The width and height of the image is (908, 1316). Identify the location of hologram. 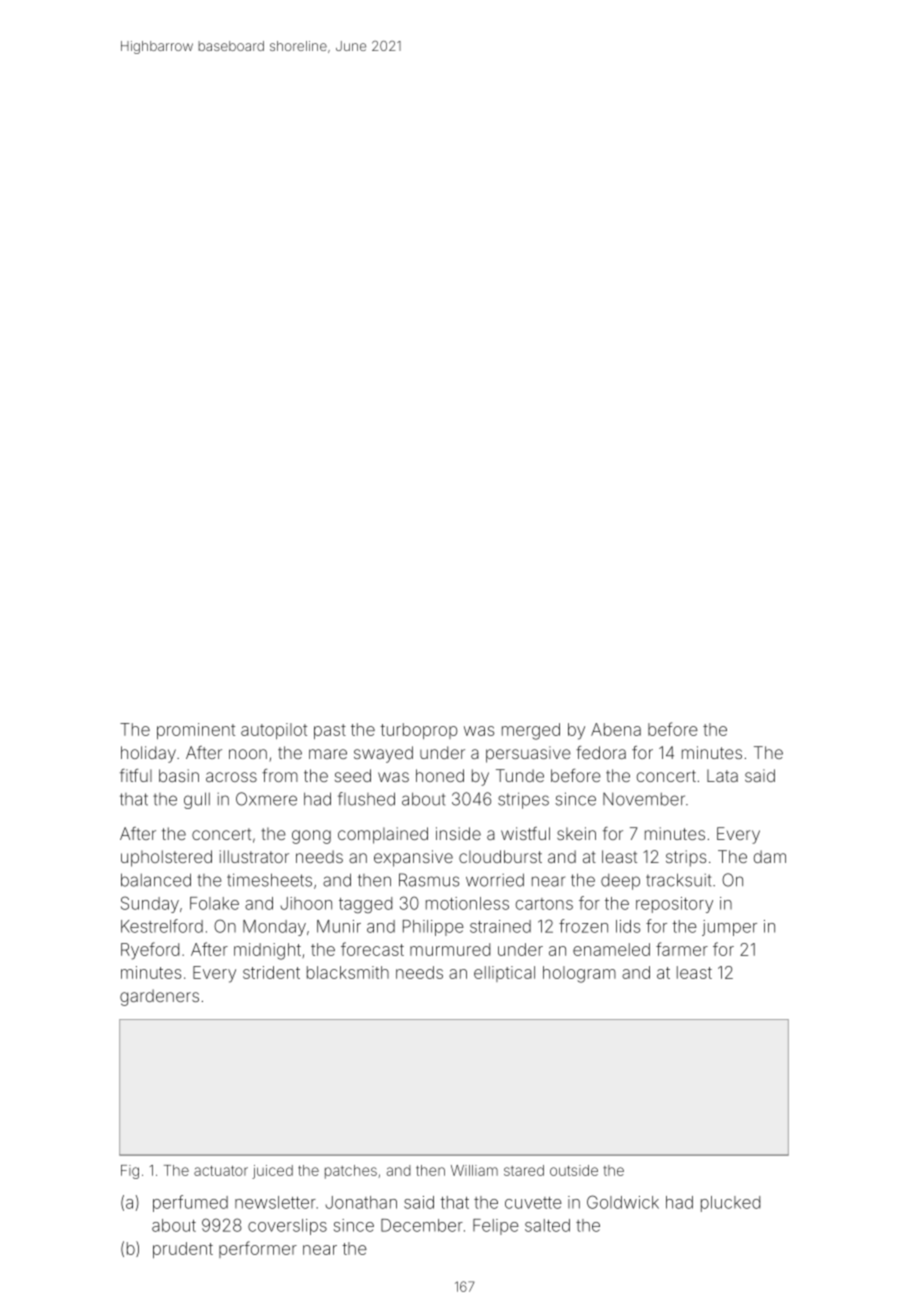
(579, 974).
